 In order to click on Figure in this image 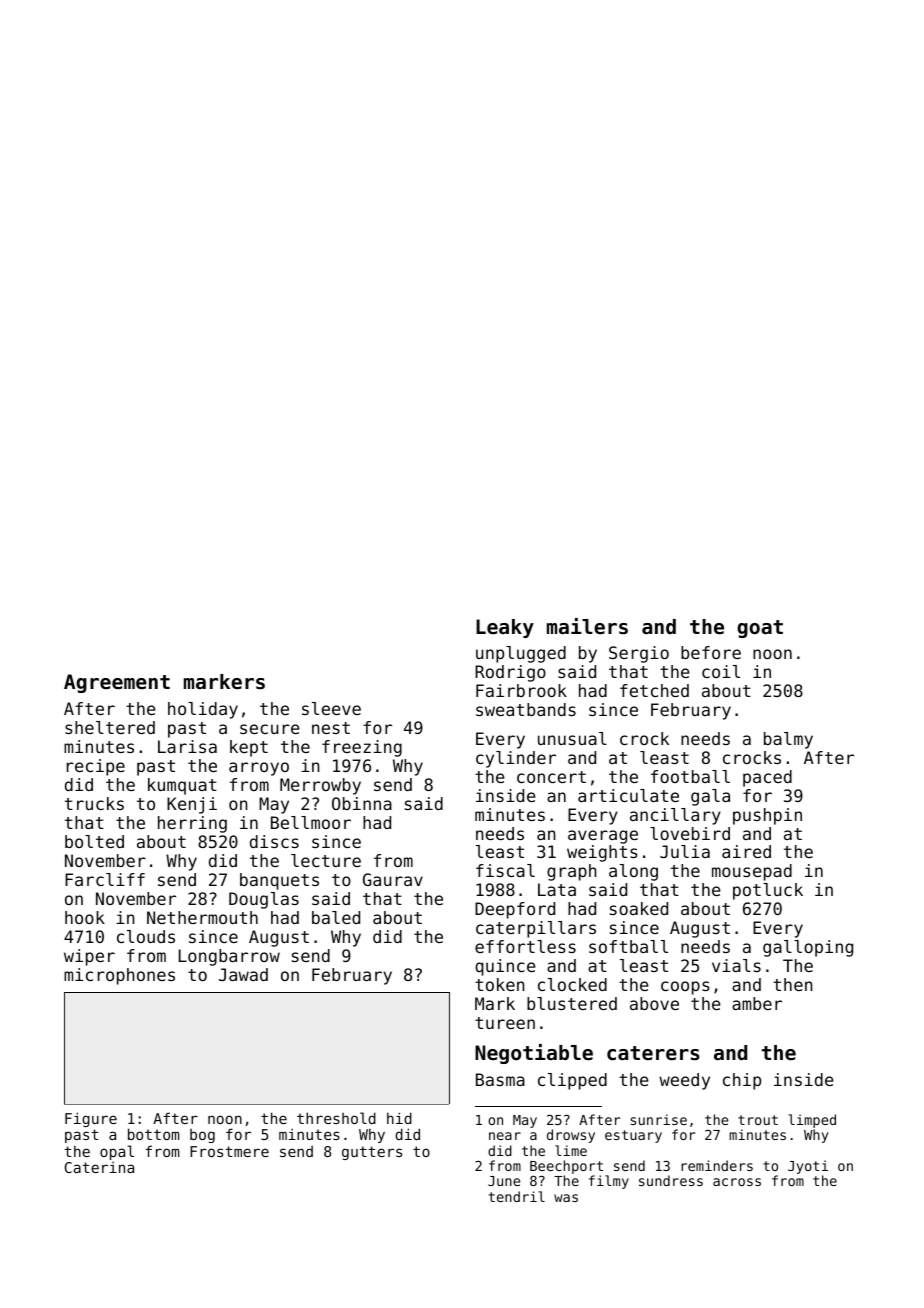, I will do `click(91, 1119)`.
